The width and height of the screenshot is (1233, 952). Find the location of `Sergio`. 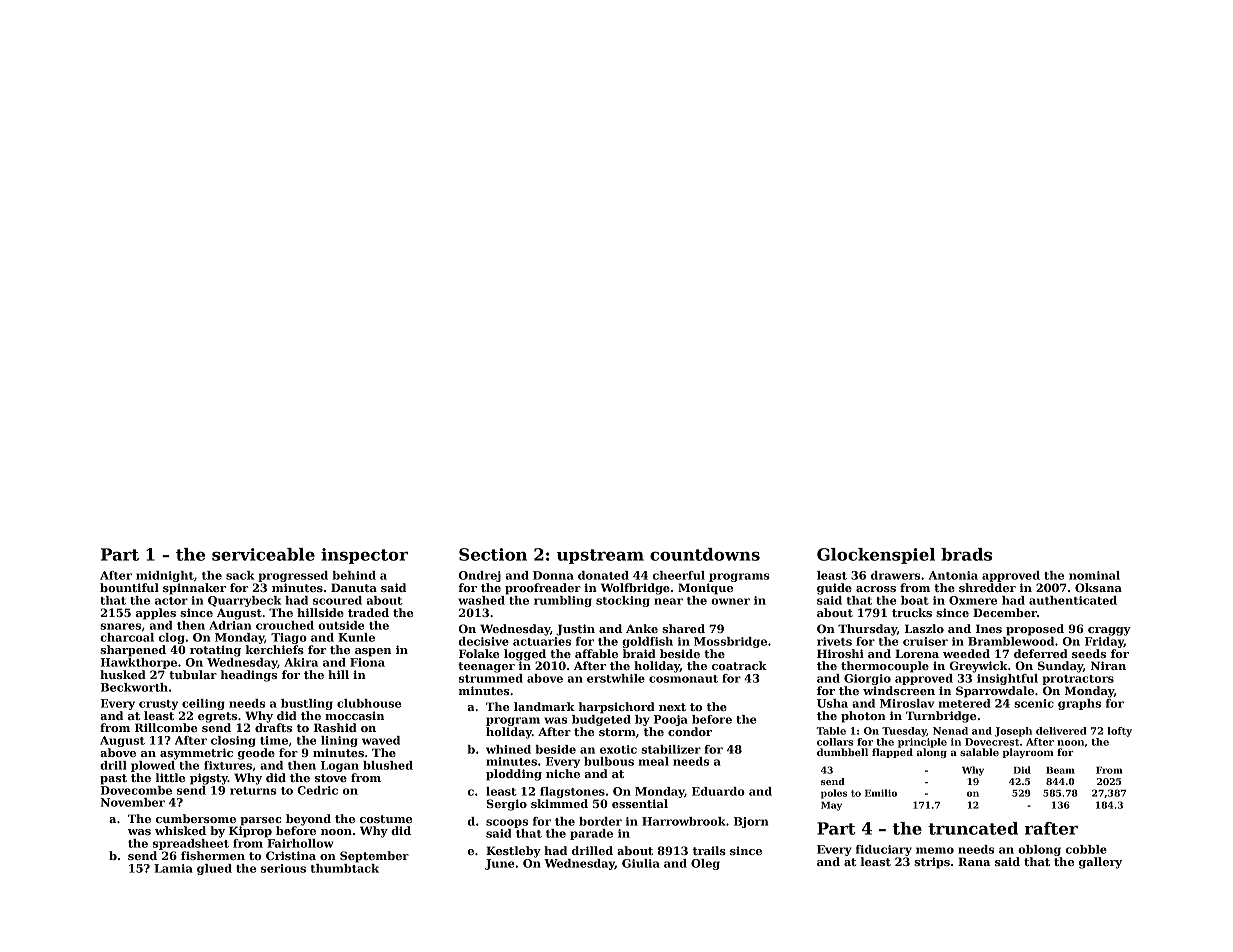

Sergio is located at coordinates (507, 805).
